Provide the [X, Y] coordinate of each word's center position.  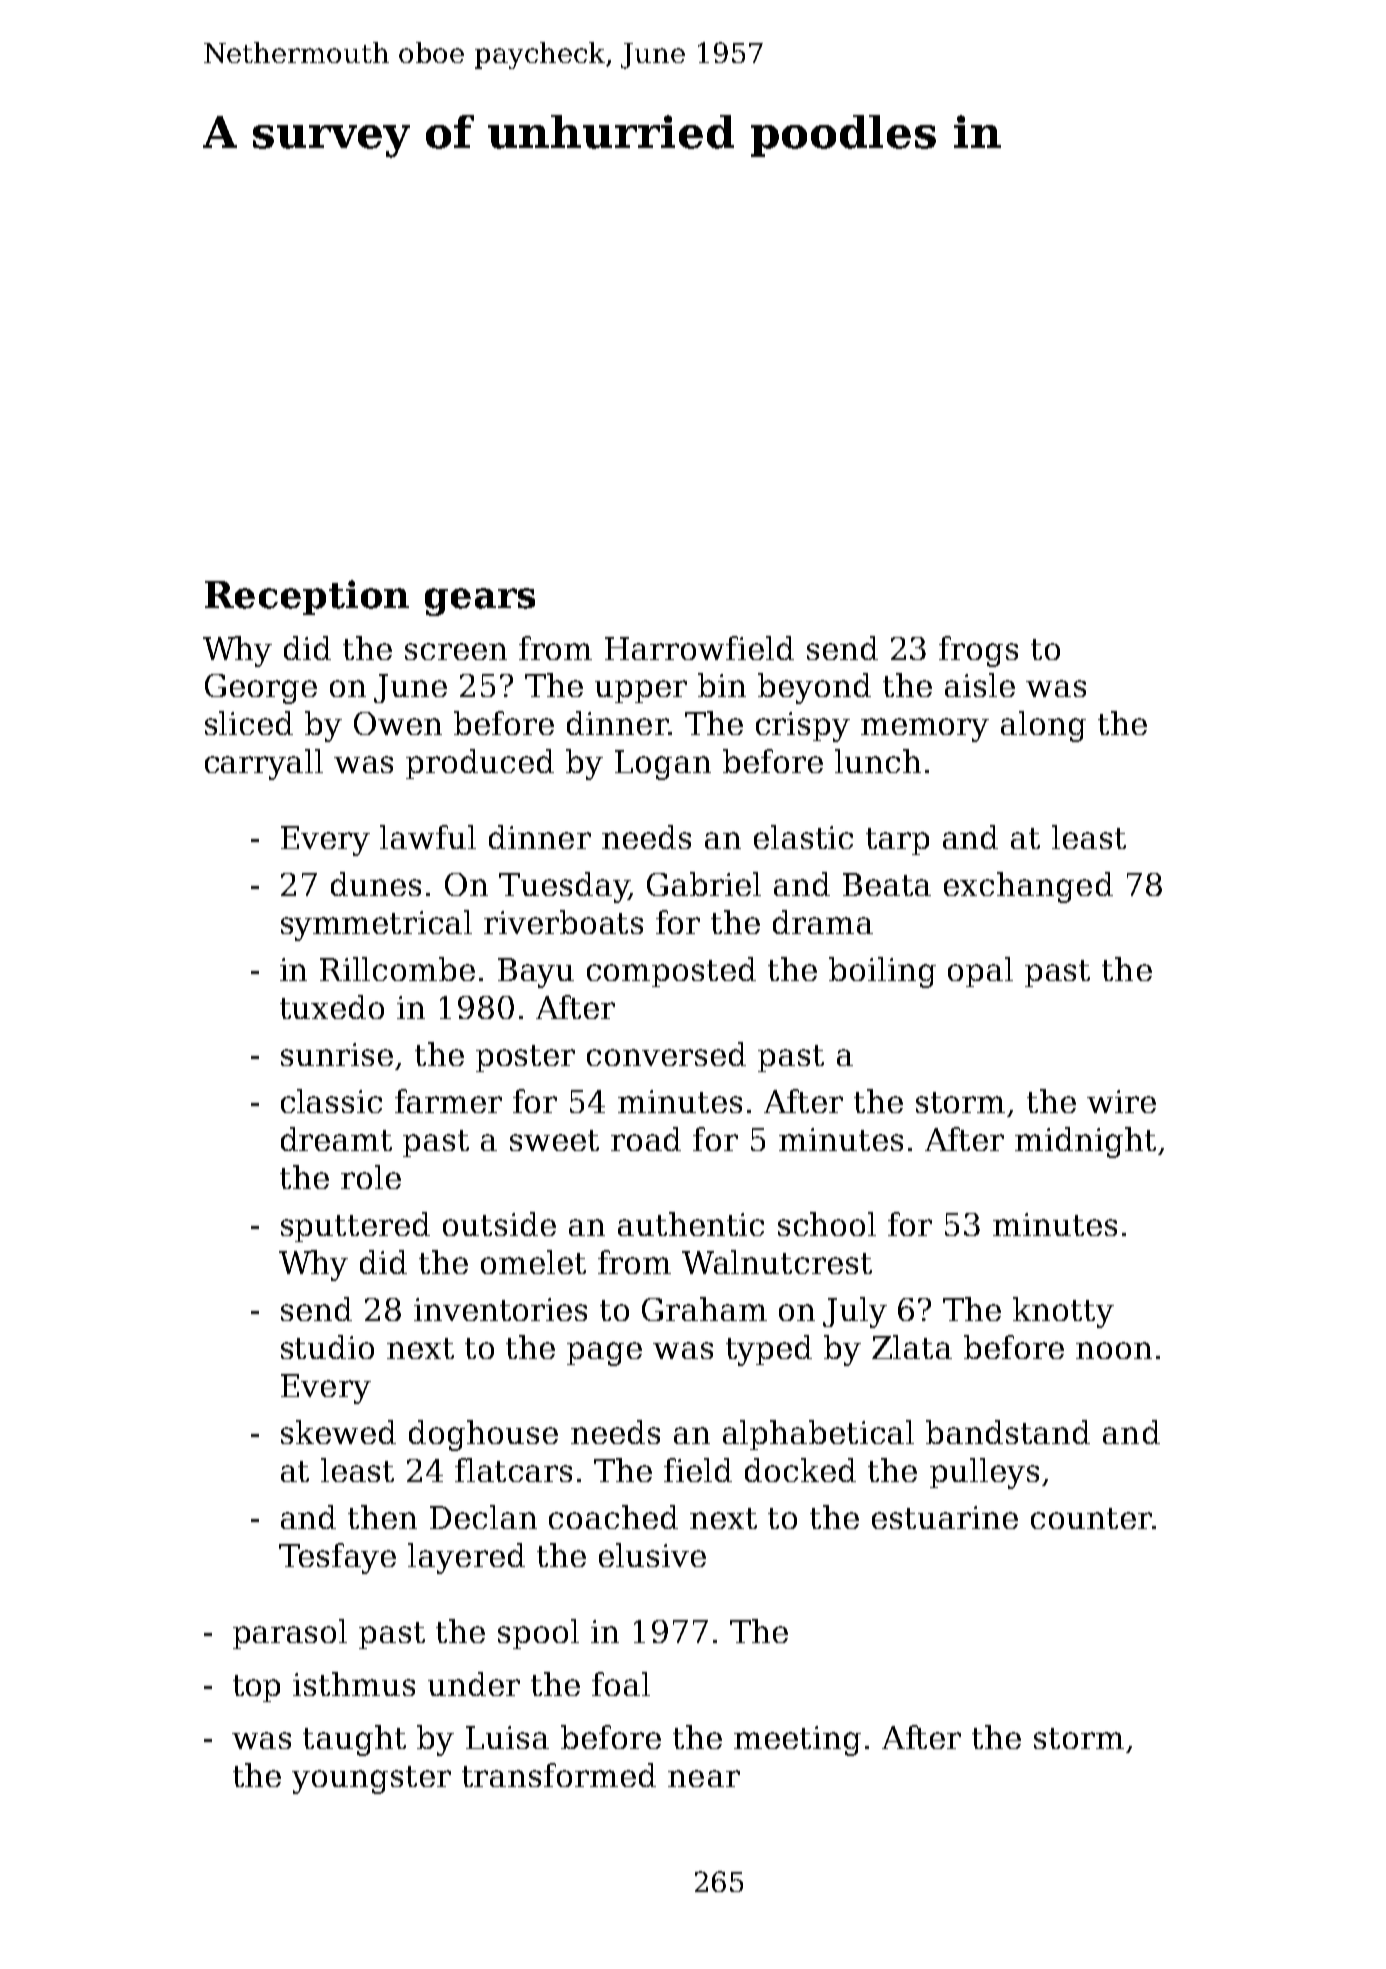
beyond [814, 688]
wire [1121, 1101]
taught [354, 1740]
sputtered [355, 1227]
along [1043, 726]
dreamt [336, 1139]
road [646, 1139]
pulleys [984, 1473]
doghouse [483, 1435]
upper [641, 691]
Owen [398, 723]
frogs [978, 651]
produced [480, 764]
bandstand [1008, 1432]
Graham [704, 1309]
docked [800, 1470]
